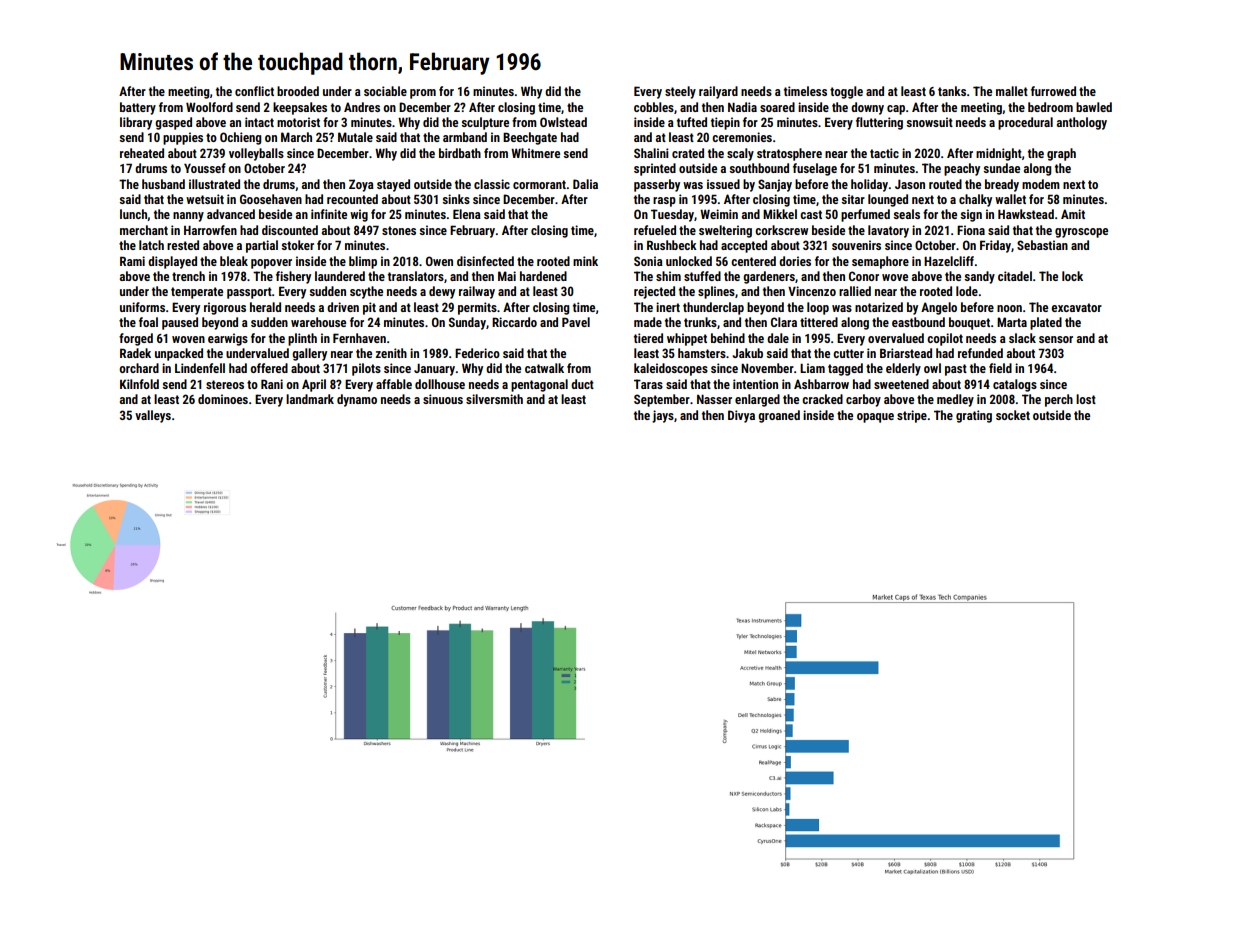 The width and height of the screenshot is (1233, 952). What do you see at coordinates (585, 261) in the screenshot?
I see `mink` at bounding box center [585, 261].
